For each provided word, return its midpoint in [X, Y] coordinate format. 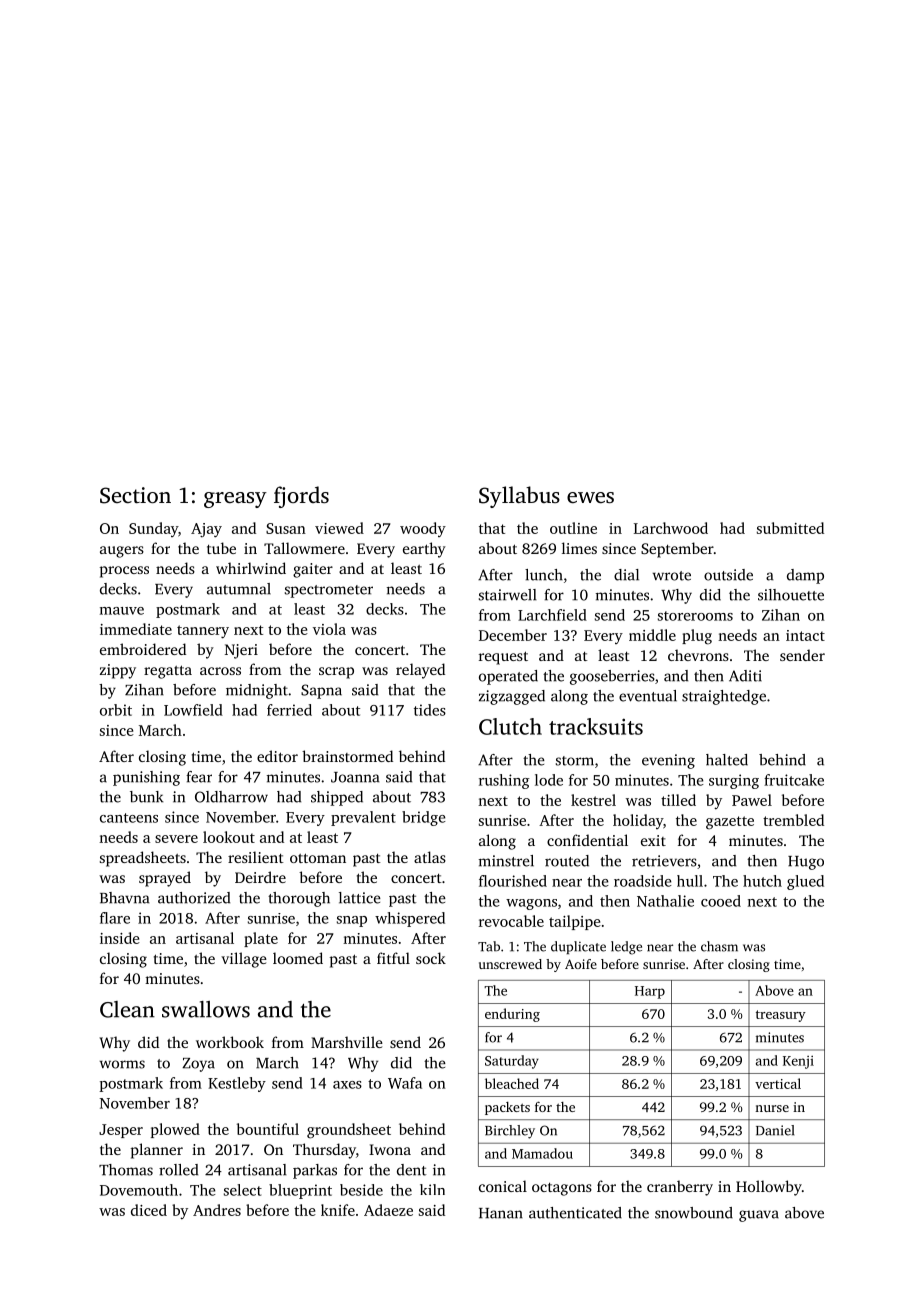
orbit [116, 710]
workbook [230, 1042]
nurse [772, 1108]
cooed [721, 901]
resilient [256, 857]
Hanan [501, 1213]
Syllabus [519, 497]
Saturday [512, 1062]
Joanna [355, 777]
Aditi [745, 676]
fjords [301, 497]
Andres [217, 1210]
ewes [590, 497]
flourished [513, 881]
